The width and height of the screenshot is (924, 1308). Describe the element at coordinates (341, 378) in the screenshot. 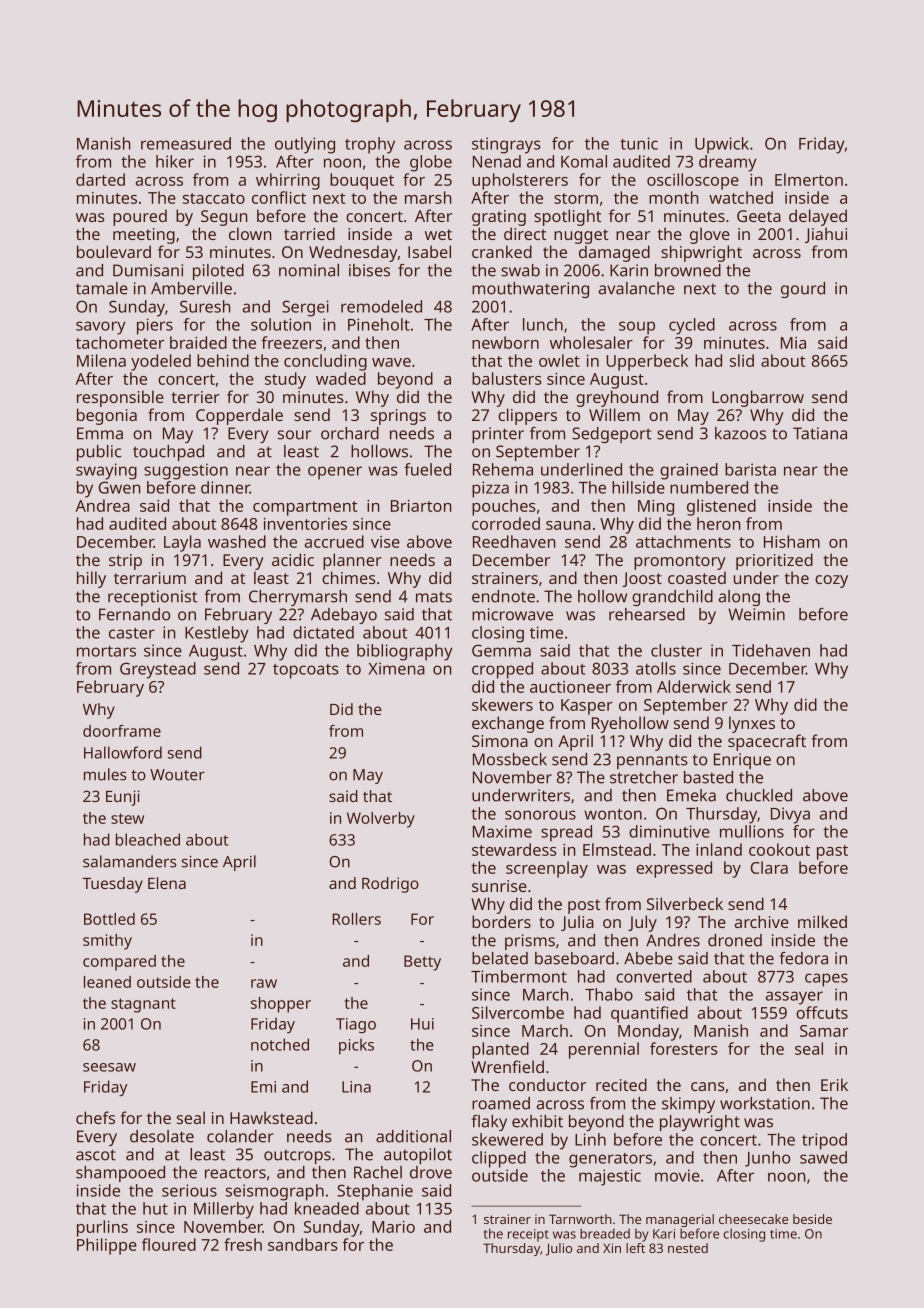

I see `waded` at that location.
